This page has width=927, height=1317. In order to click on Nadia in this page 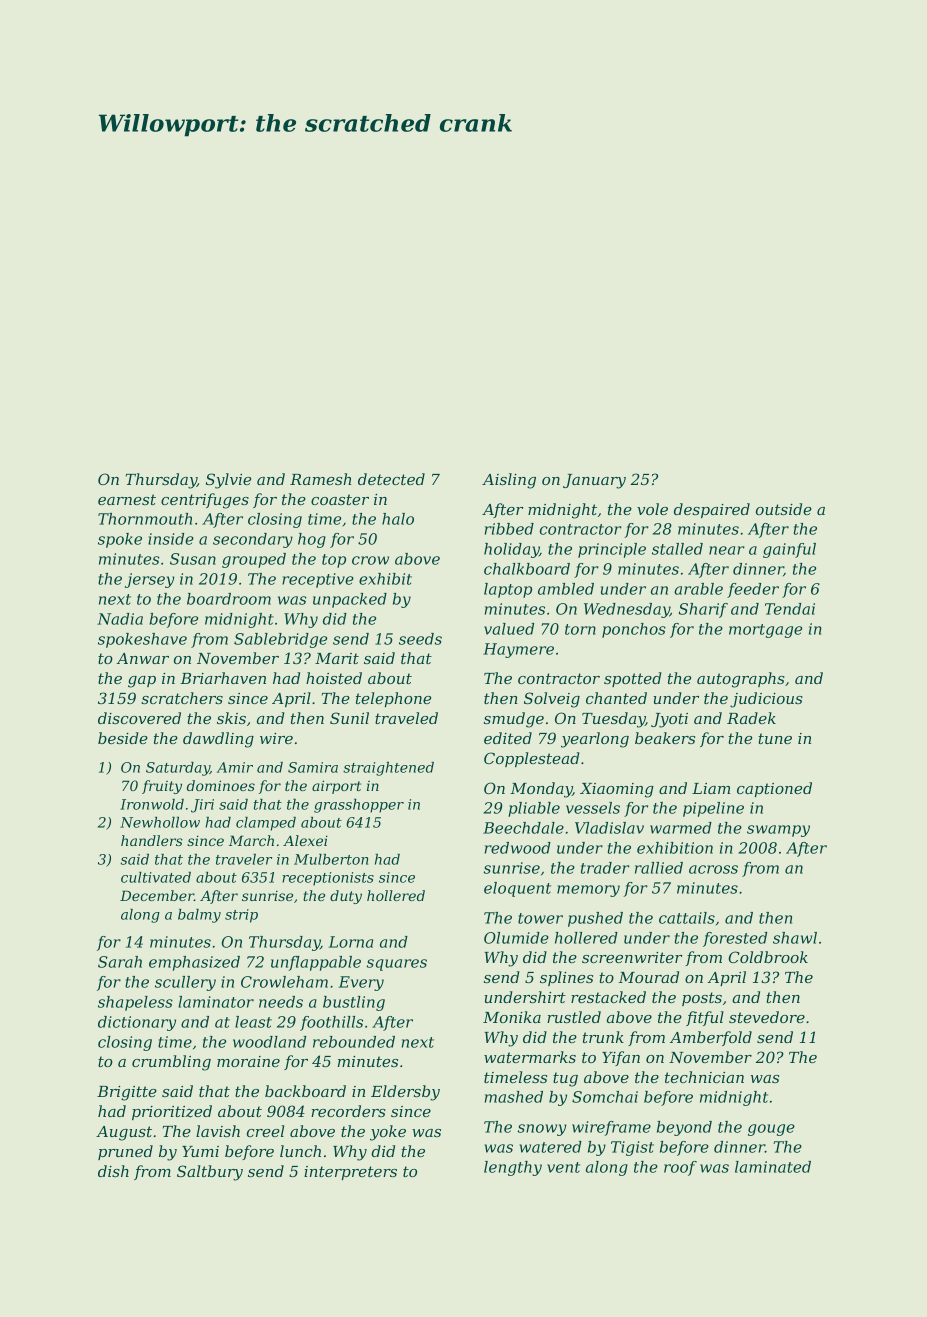, I will do `click(120, 619)`.
